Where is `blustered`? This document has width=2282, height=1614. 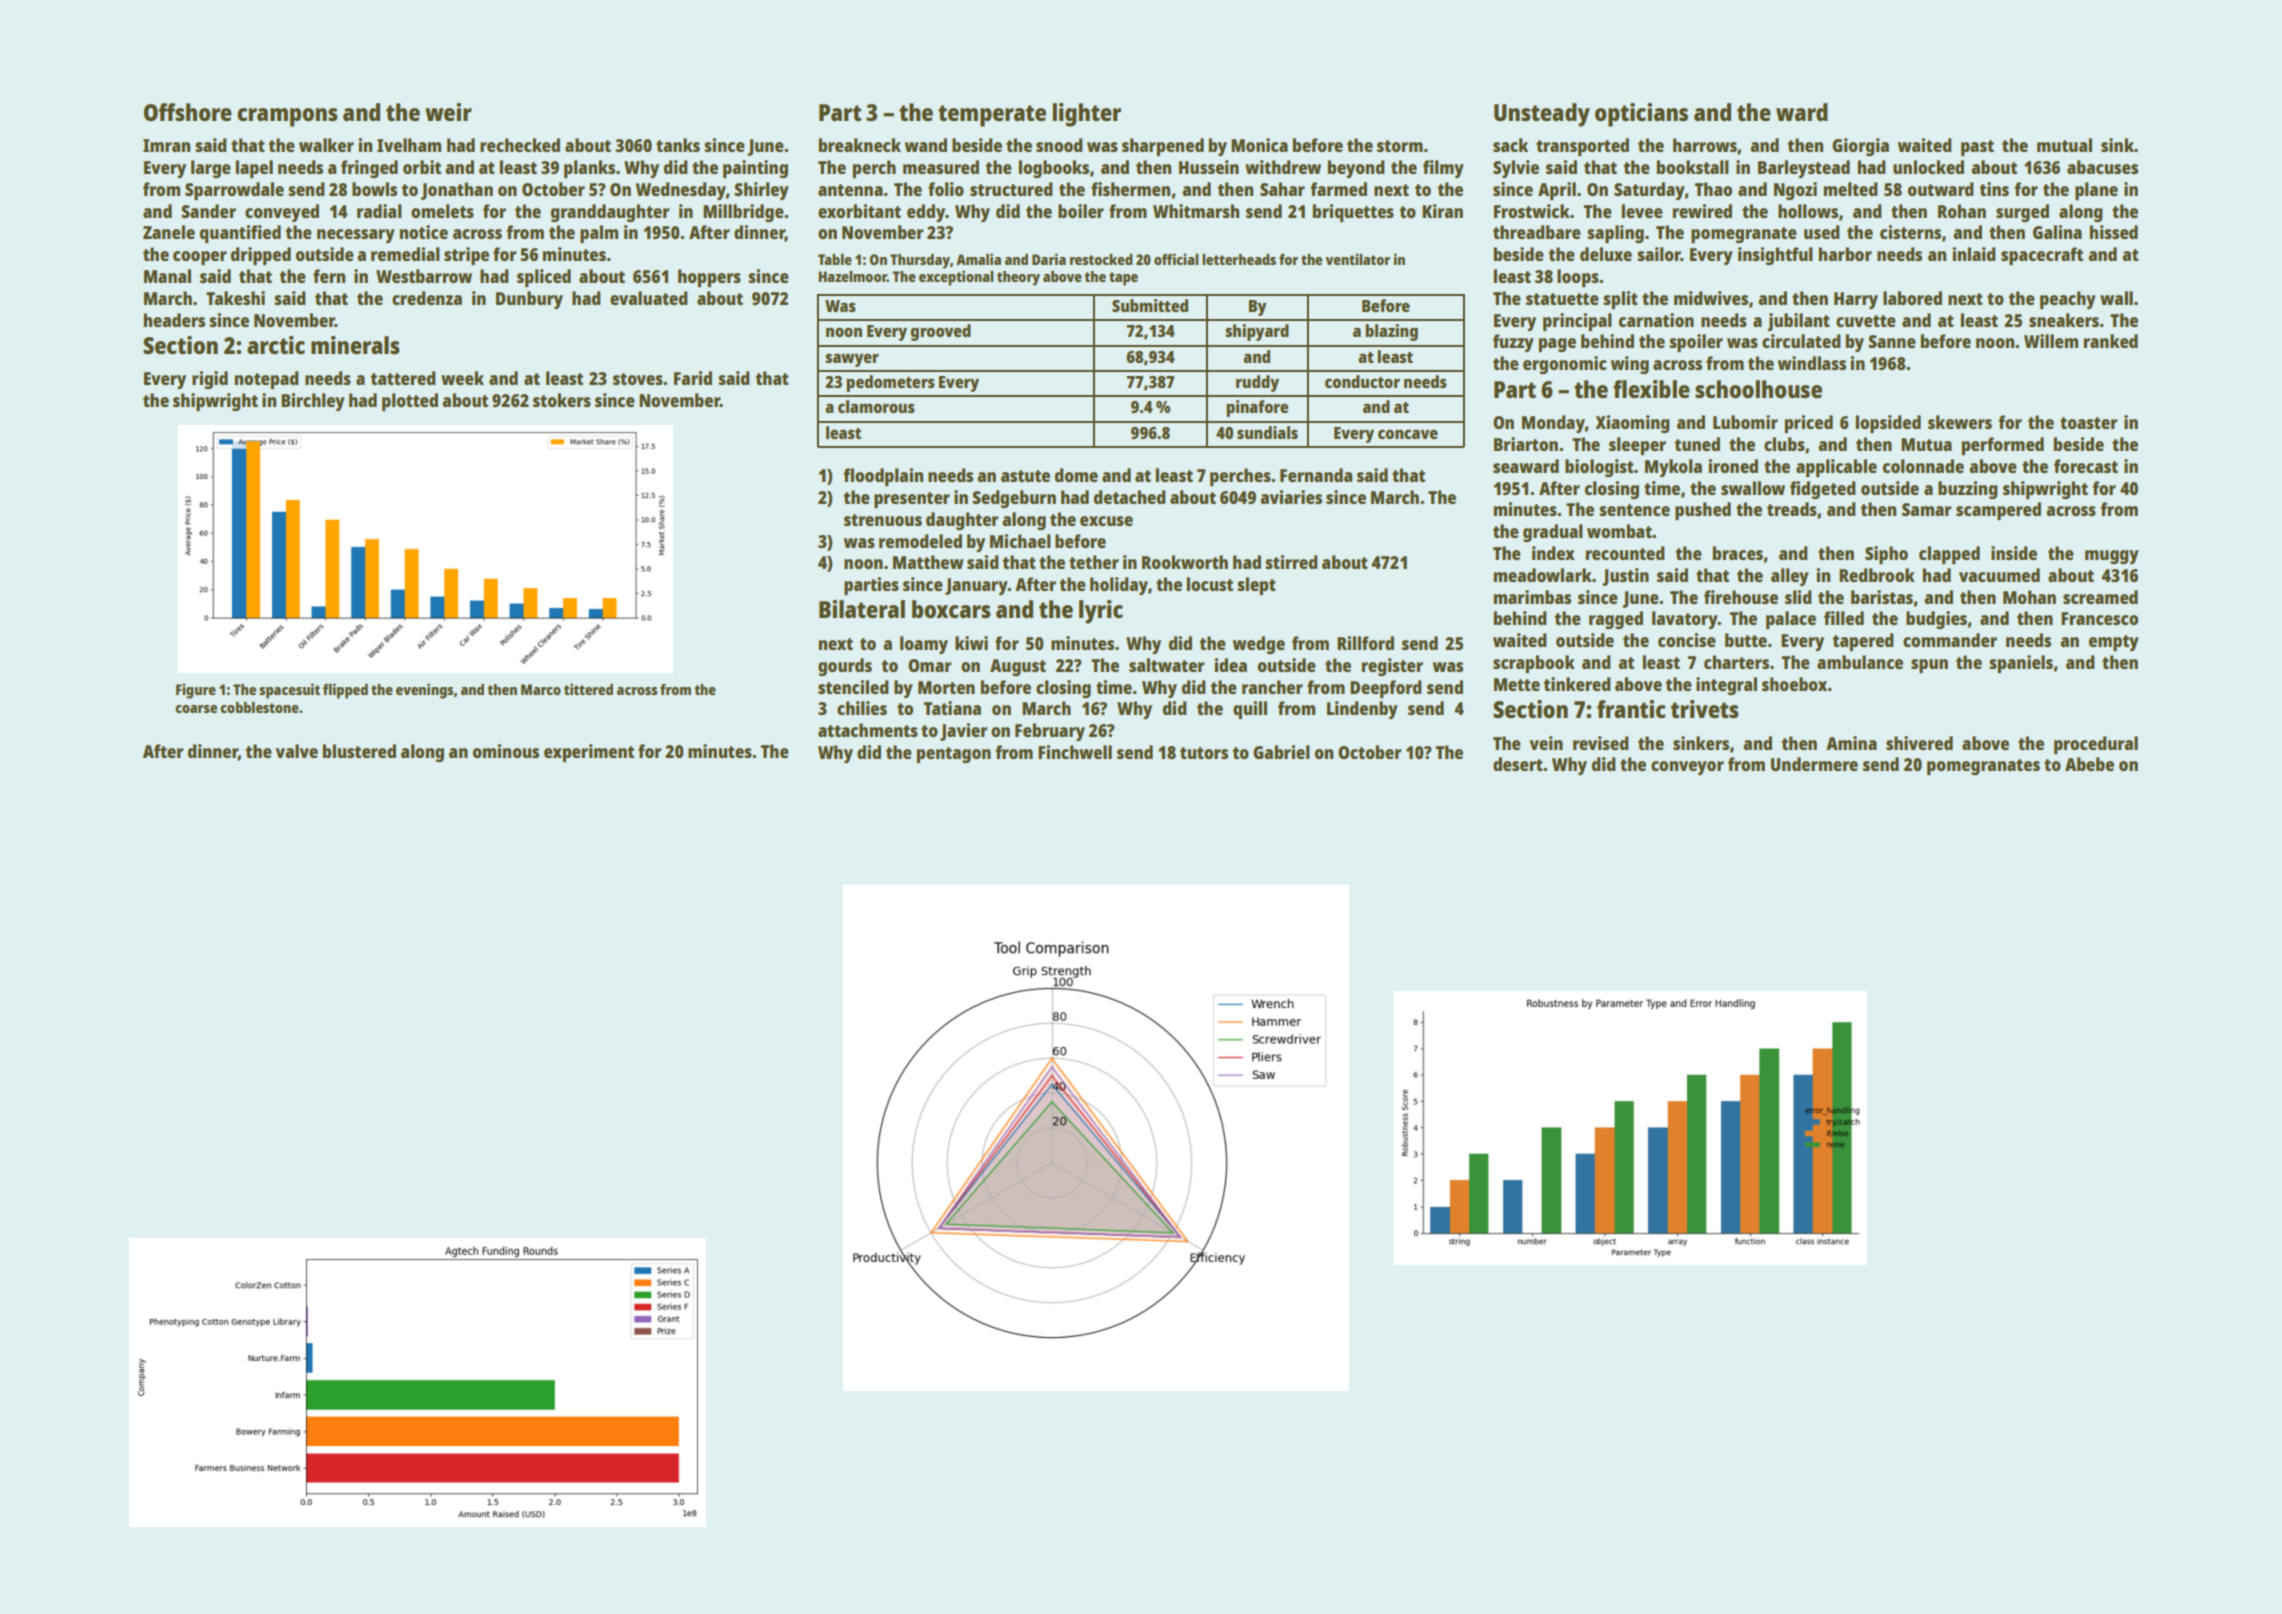 blustered is located at coordinates (359, 751).
